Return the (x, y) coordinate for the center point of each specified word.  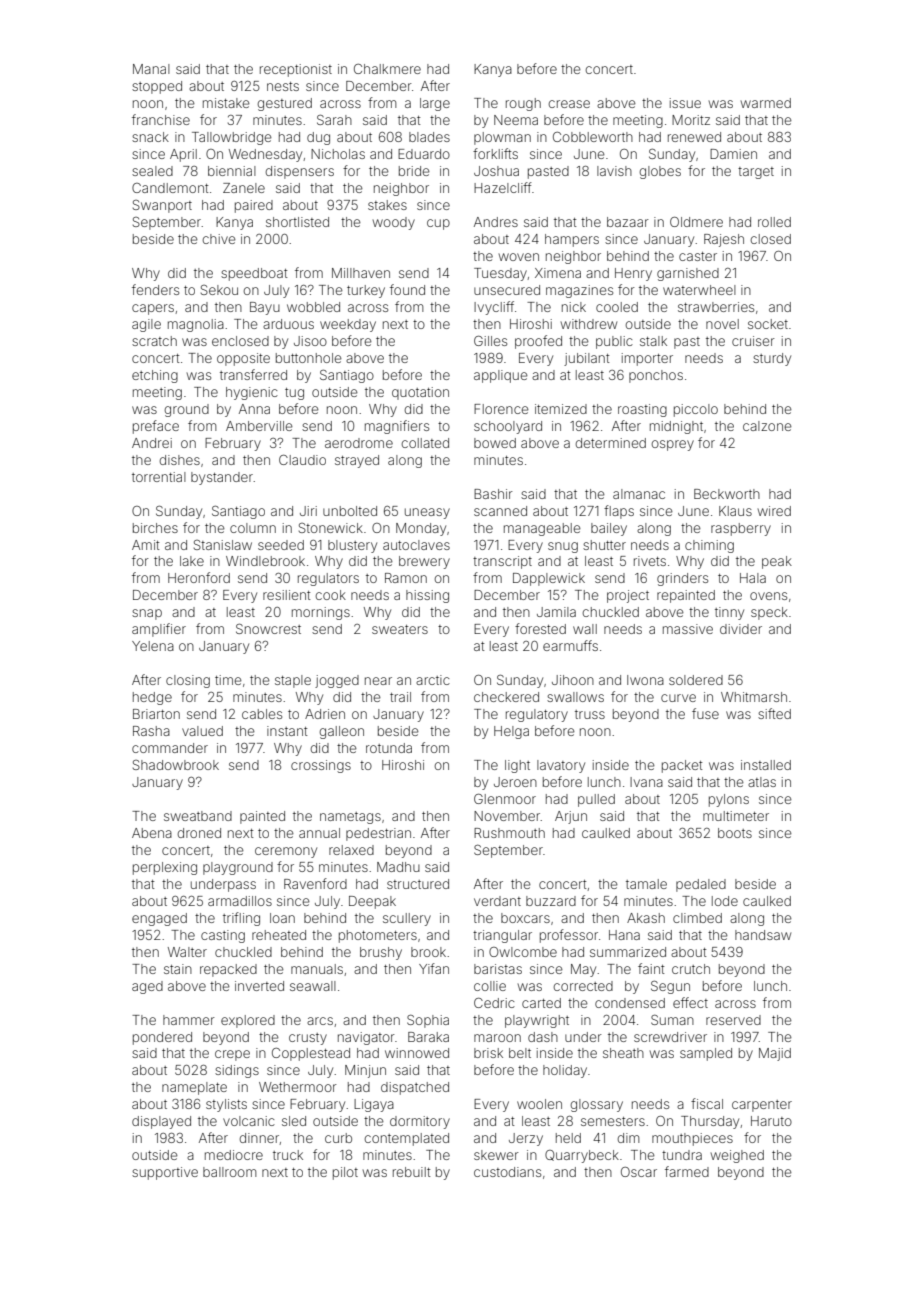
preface (156, 427)
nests (283, 86)
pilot (345, 1173)
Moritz (691, 120)
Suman (672, 1019)
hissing (427, 596)
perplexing (165, 868)
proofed (538, 342)
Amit (146, 545)
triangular (502, 936)
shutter (604, 545)
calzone (767, 426)
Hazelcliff (503, 187)
